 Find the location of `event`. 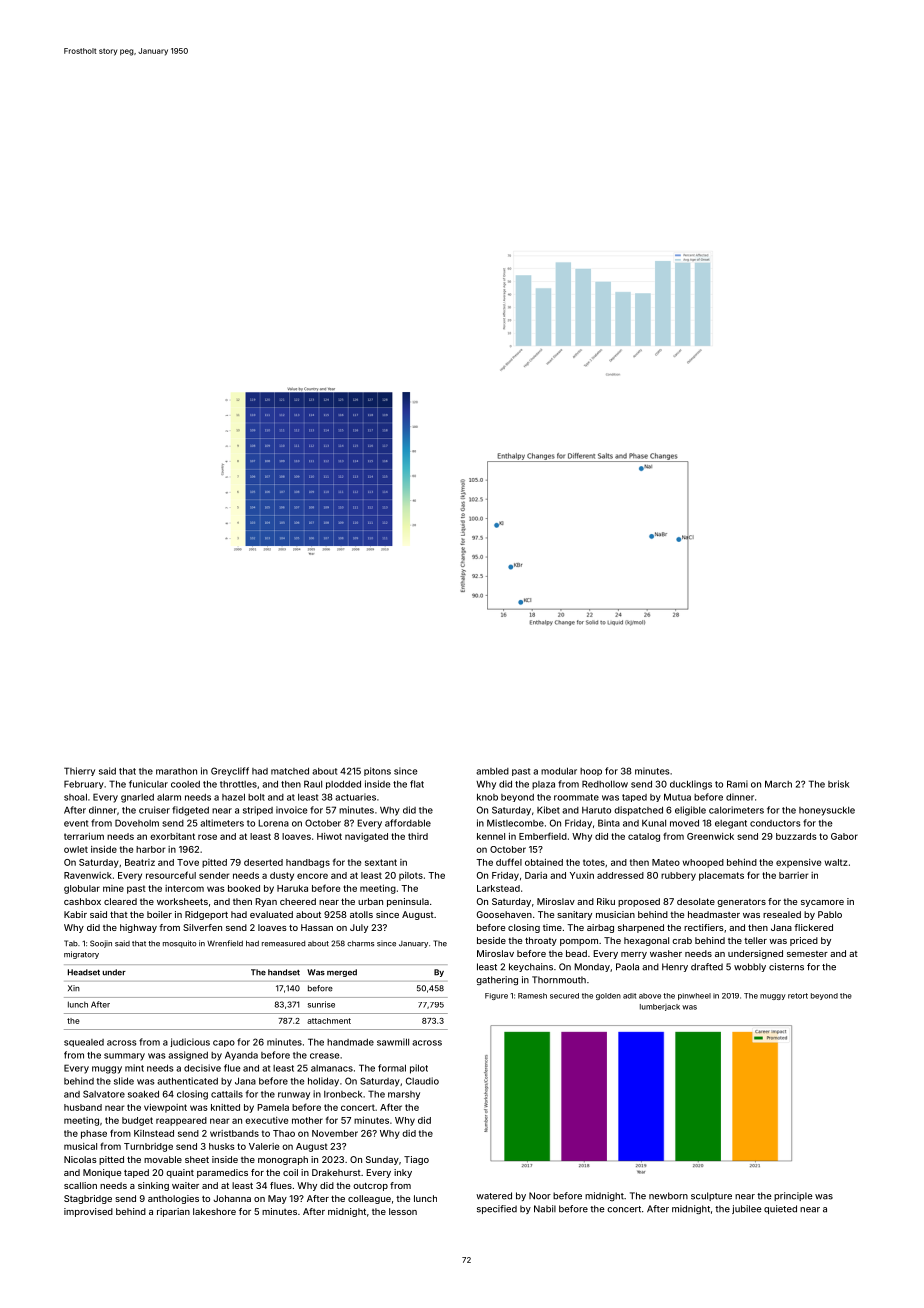

event is located at coordinates (76, 823).
